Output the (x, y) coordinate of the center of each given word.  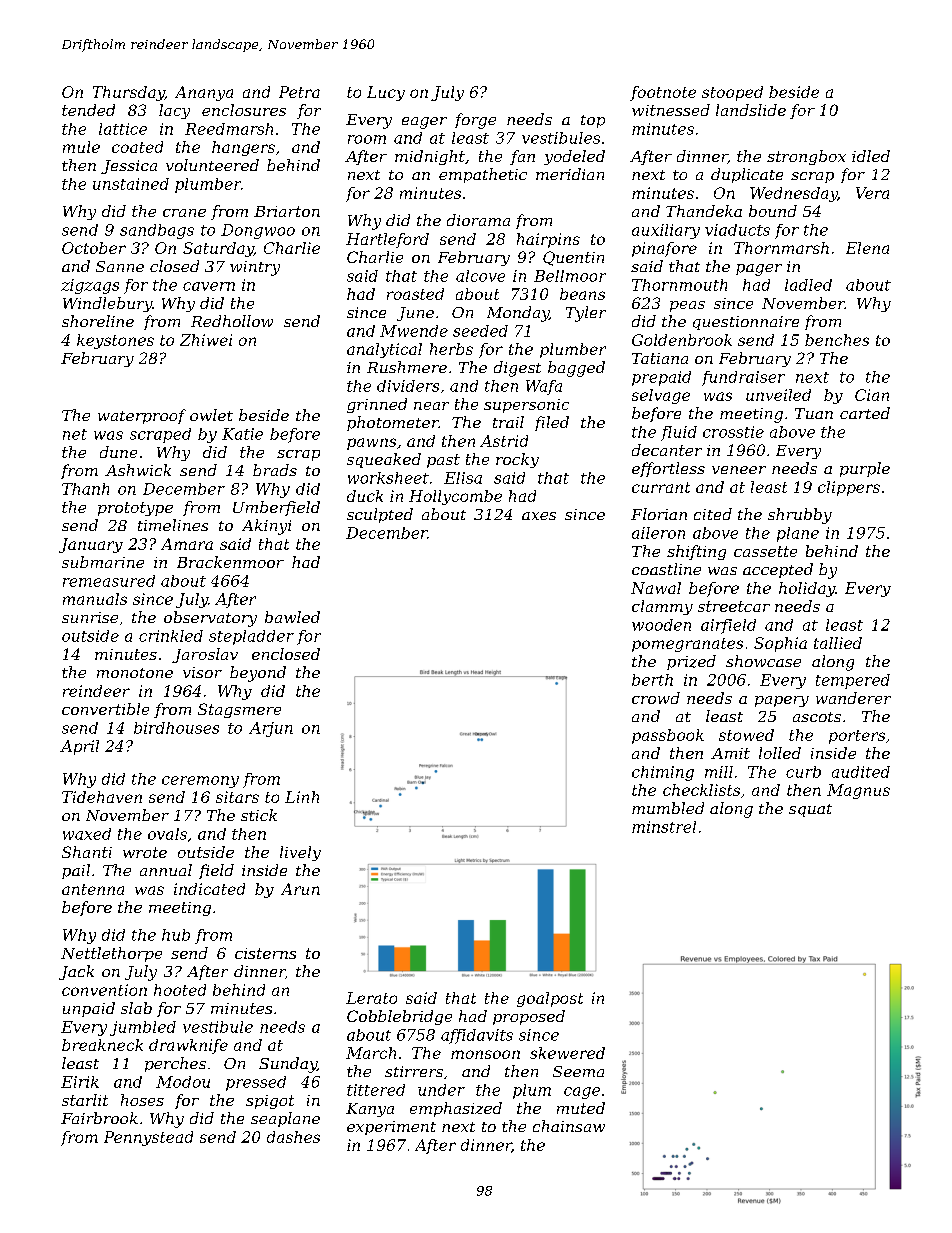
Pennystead (148, 1138)
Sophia (780, 644)
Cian (872, 395)
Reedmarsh (229, 129)
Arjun (271, 729)
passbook (668, 736)
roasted (415, 294)
